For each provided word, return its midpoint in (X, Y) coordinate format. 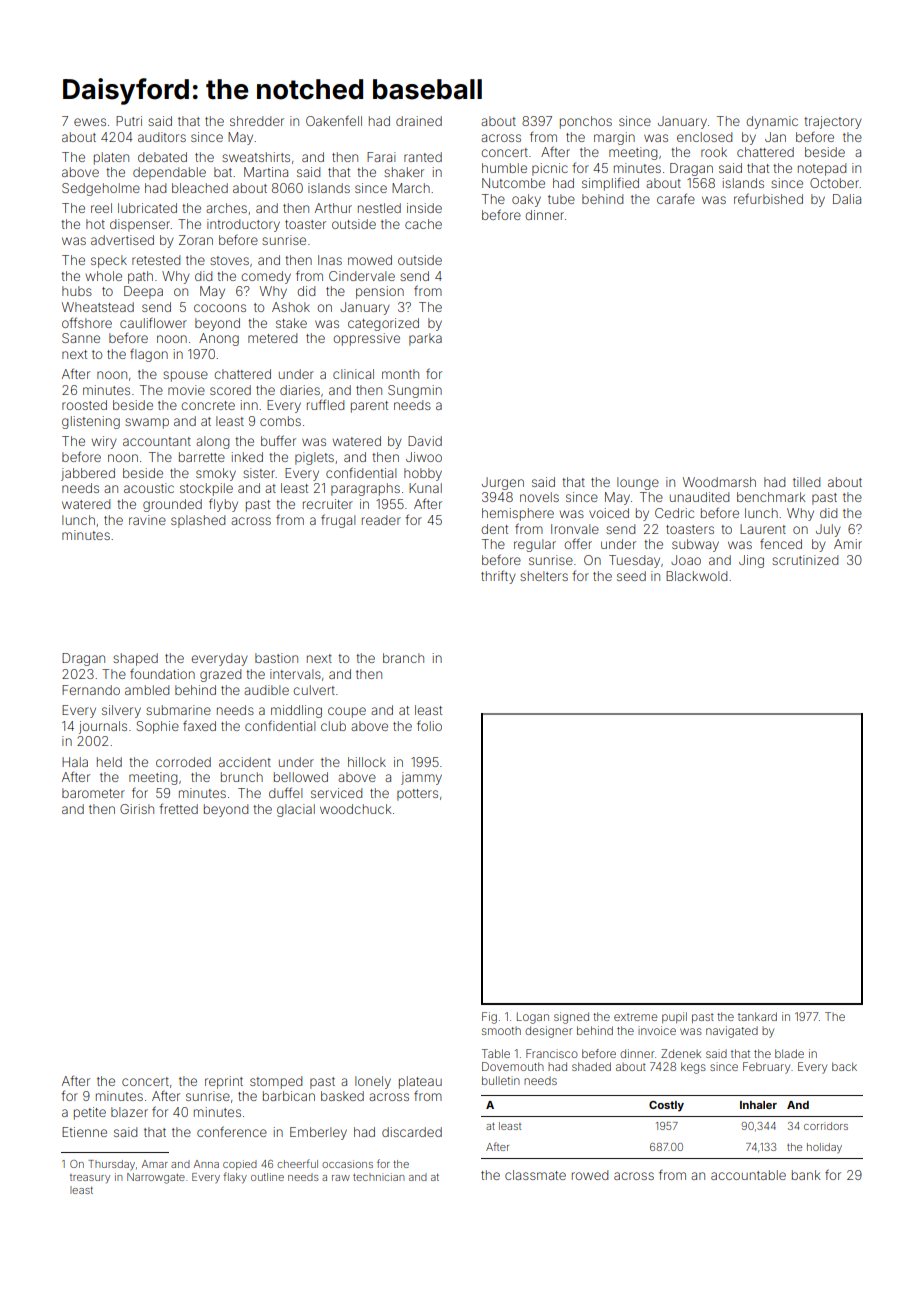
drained (419, 121)
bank (806, 1175)
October (835, 183)
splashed (198, 521)
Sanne (81, 338)
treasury (90, 1178)
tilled (806, 482)
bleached (200, 188)
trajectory (833, 122)
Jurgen (503, 483)
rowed (590, 1175)
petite (90, 1113)
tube (561, 199)
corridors (826, 1126)
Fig (489, 1018)
